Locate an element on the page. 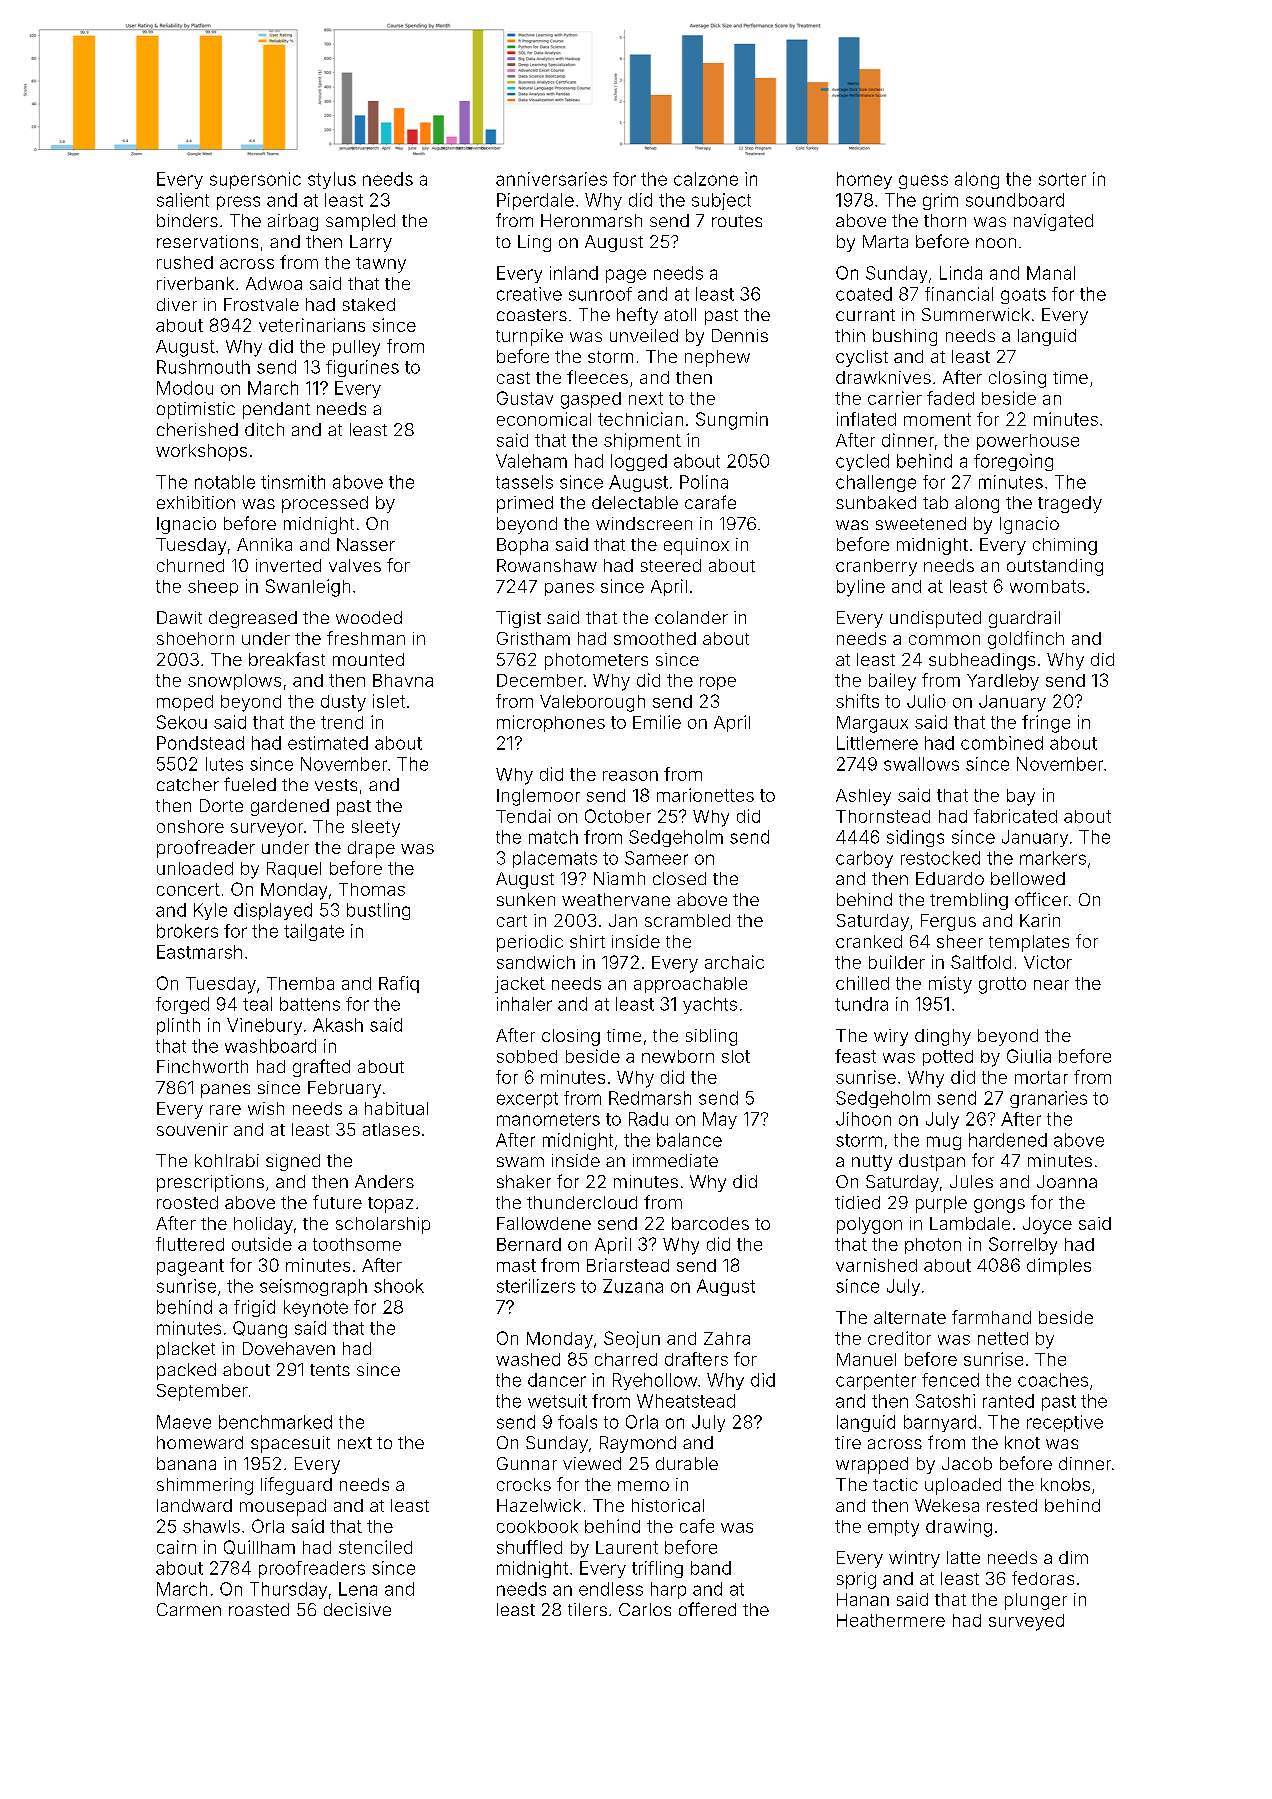 The image size is (1272, 1799). cranked is located at coordinates (869, 941).
